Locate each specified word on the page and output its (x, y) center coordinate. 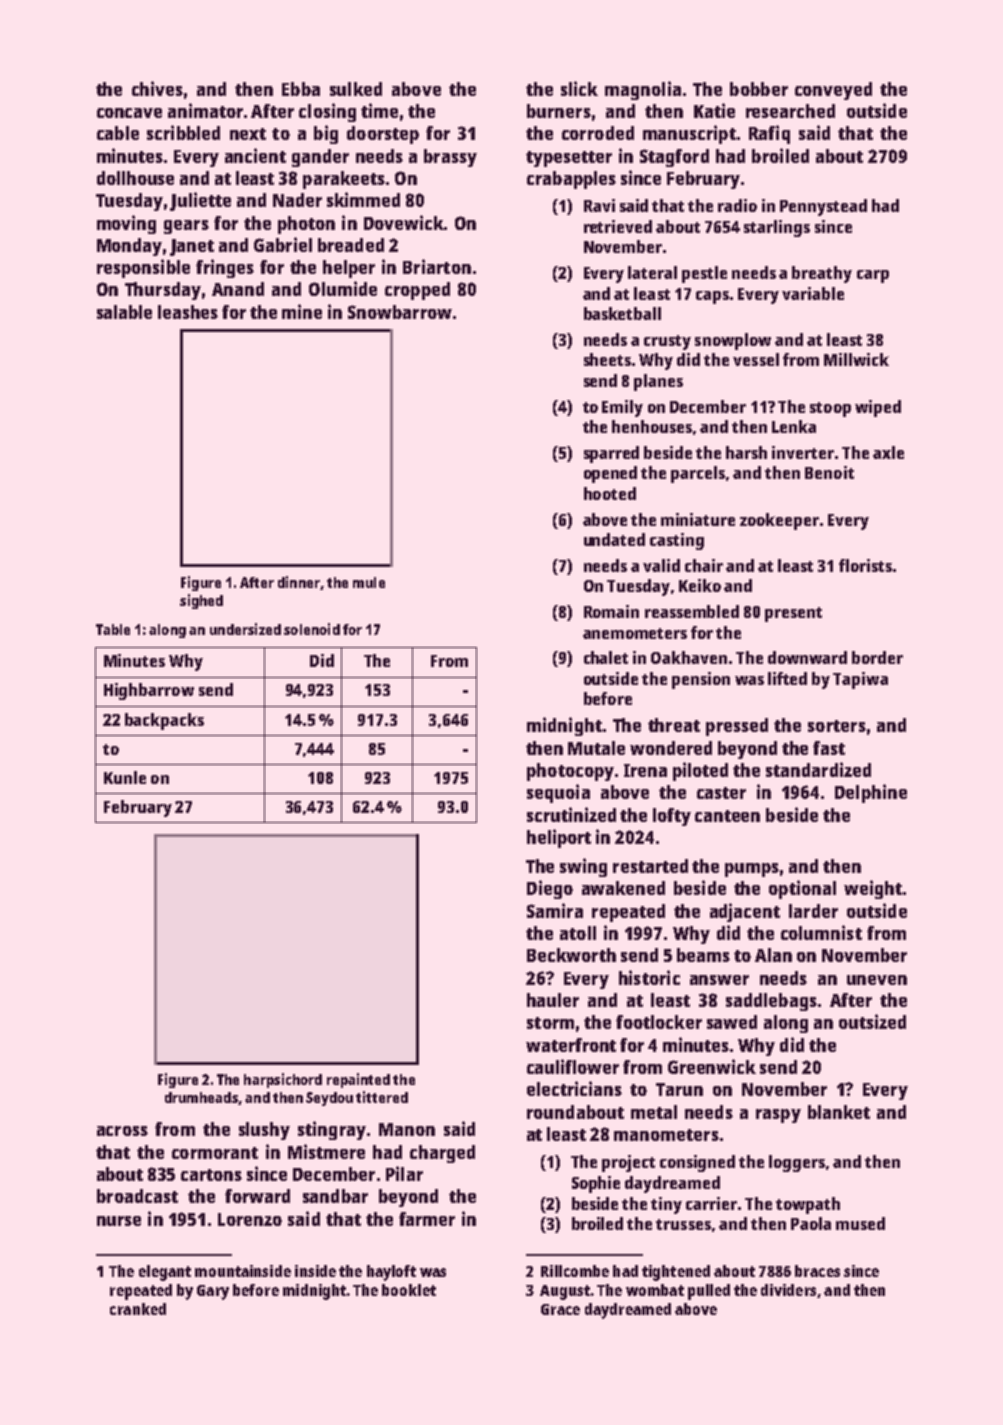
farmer (427, 1219)
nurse (119, 1221)
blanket (839, 1112)
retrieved (618, 226)
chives (157, 88)
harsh (746, 452)
